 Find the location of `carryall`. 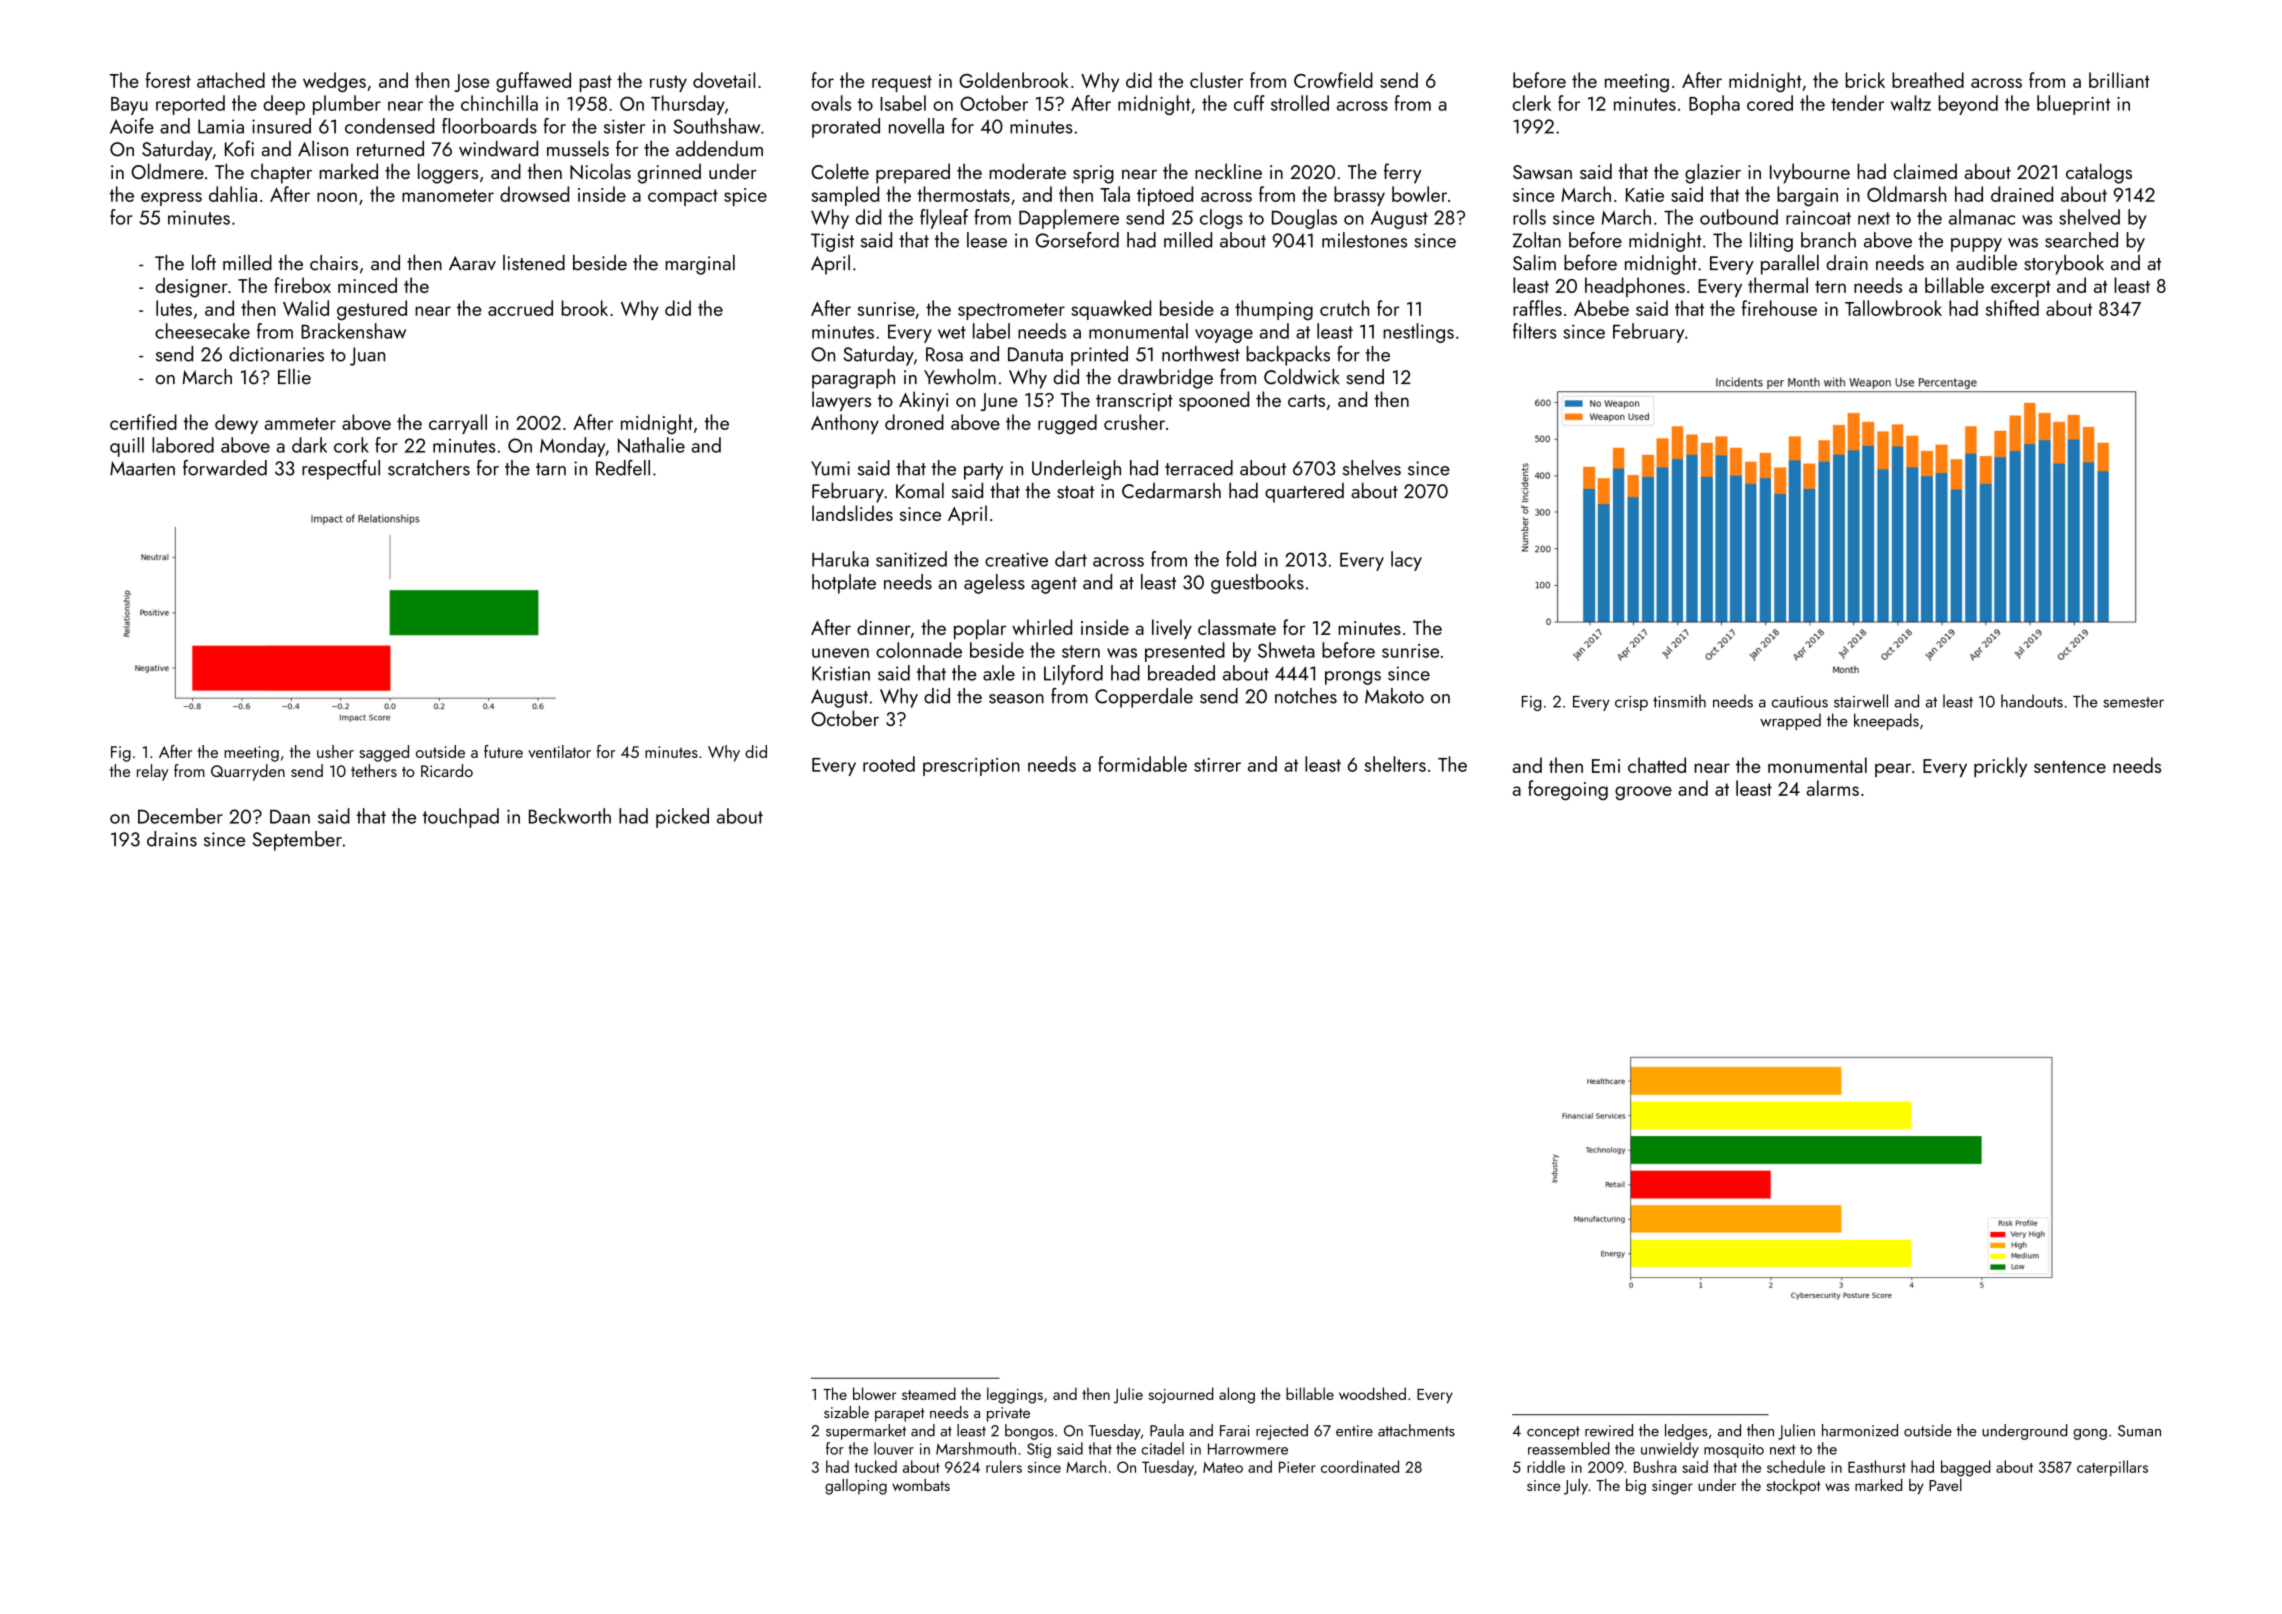

carryall is located at coordinates (458, 424).
